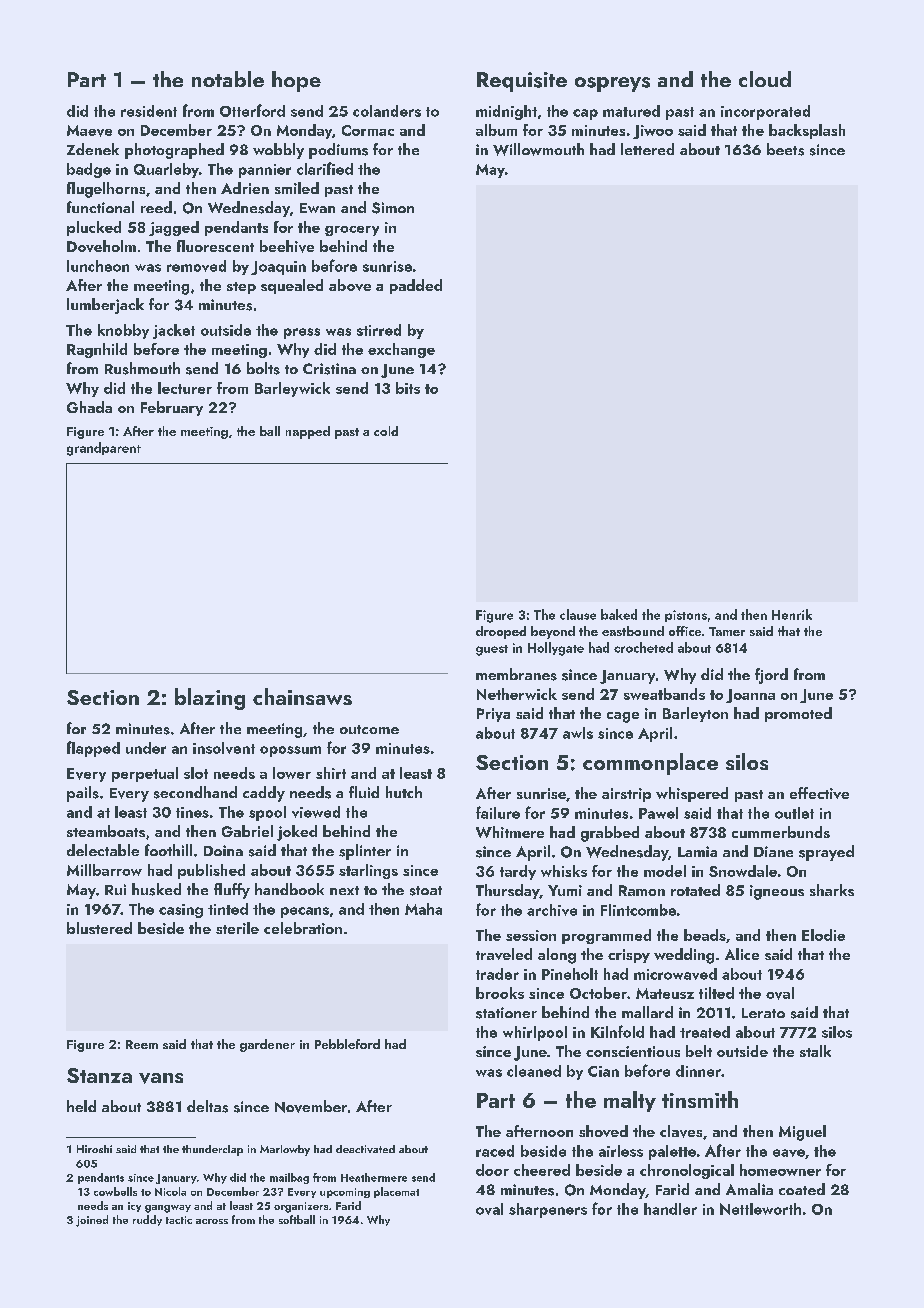 The height and width of the screenshot is (1308, 924). Describe the element at coordinates (765, 79) in the screenshot. I see `cloud` at that location.
